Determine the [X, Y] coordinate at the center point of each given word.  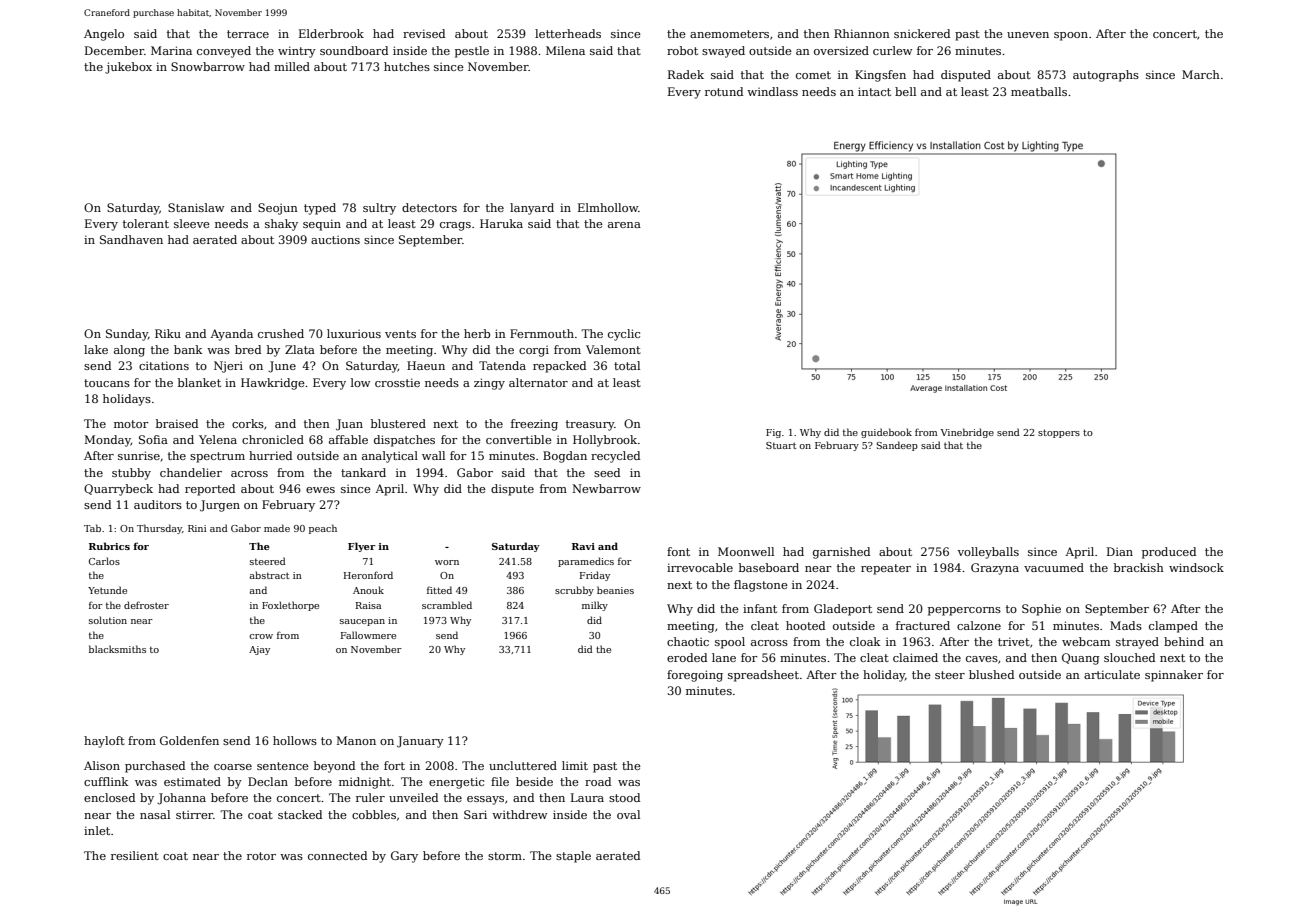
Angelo [104, 35]
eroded [687, 657]
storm [505, 856]
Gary [404, 857]
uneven [1028, 35]
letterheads [568, 33]
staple [573, 857]
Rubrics [109, 546]
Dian [1120, 551]
